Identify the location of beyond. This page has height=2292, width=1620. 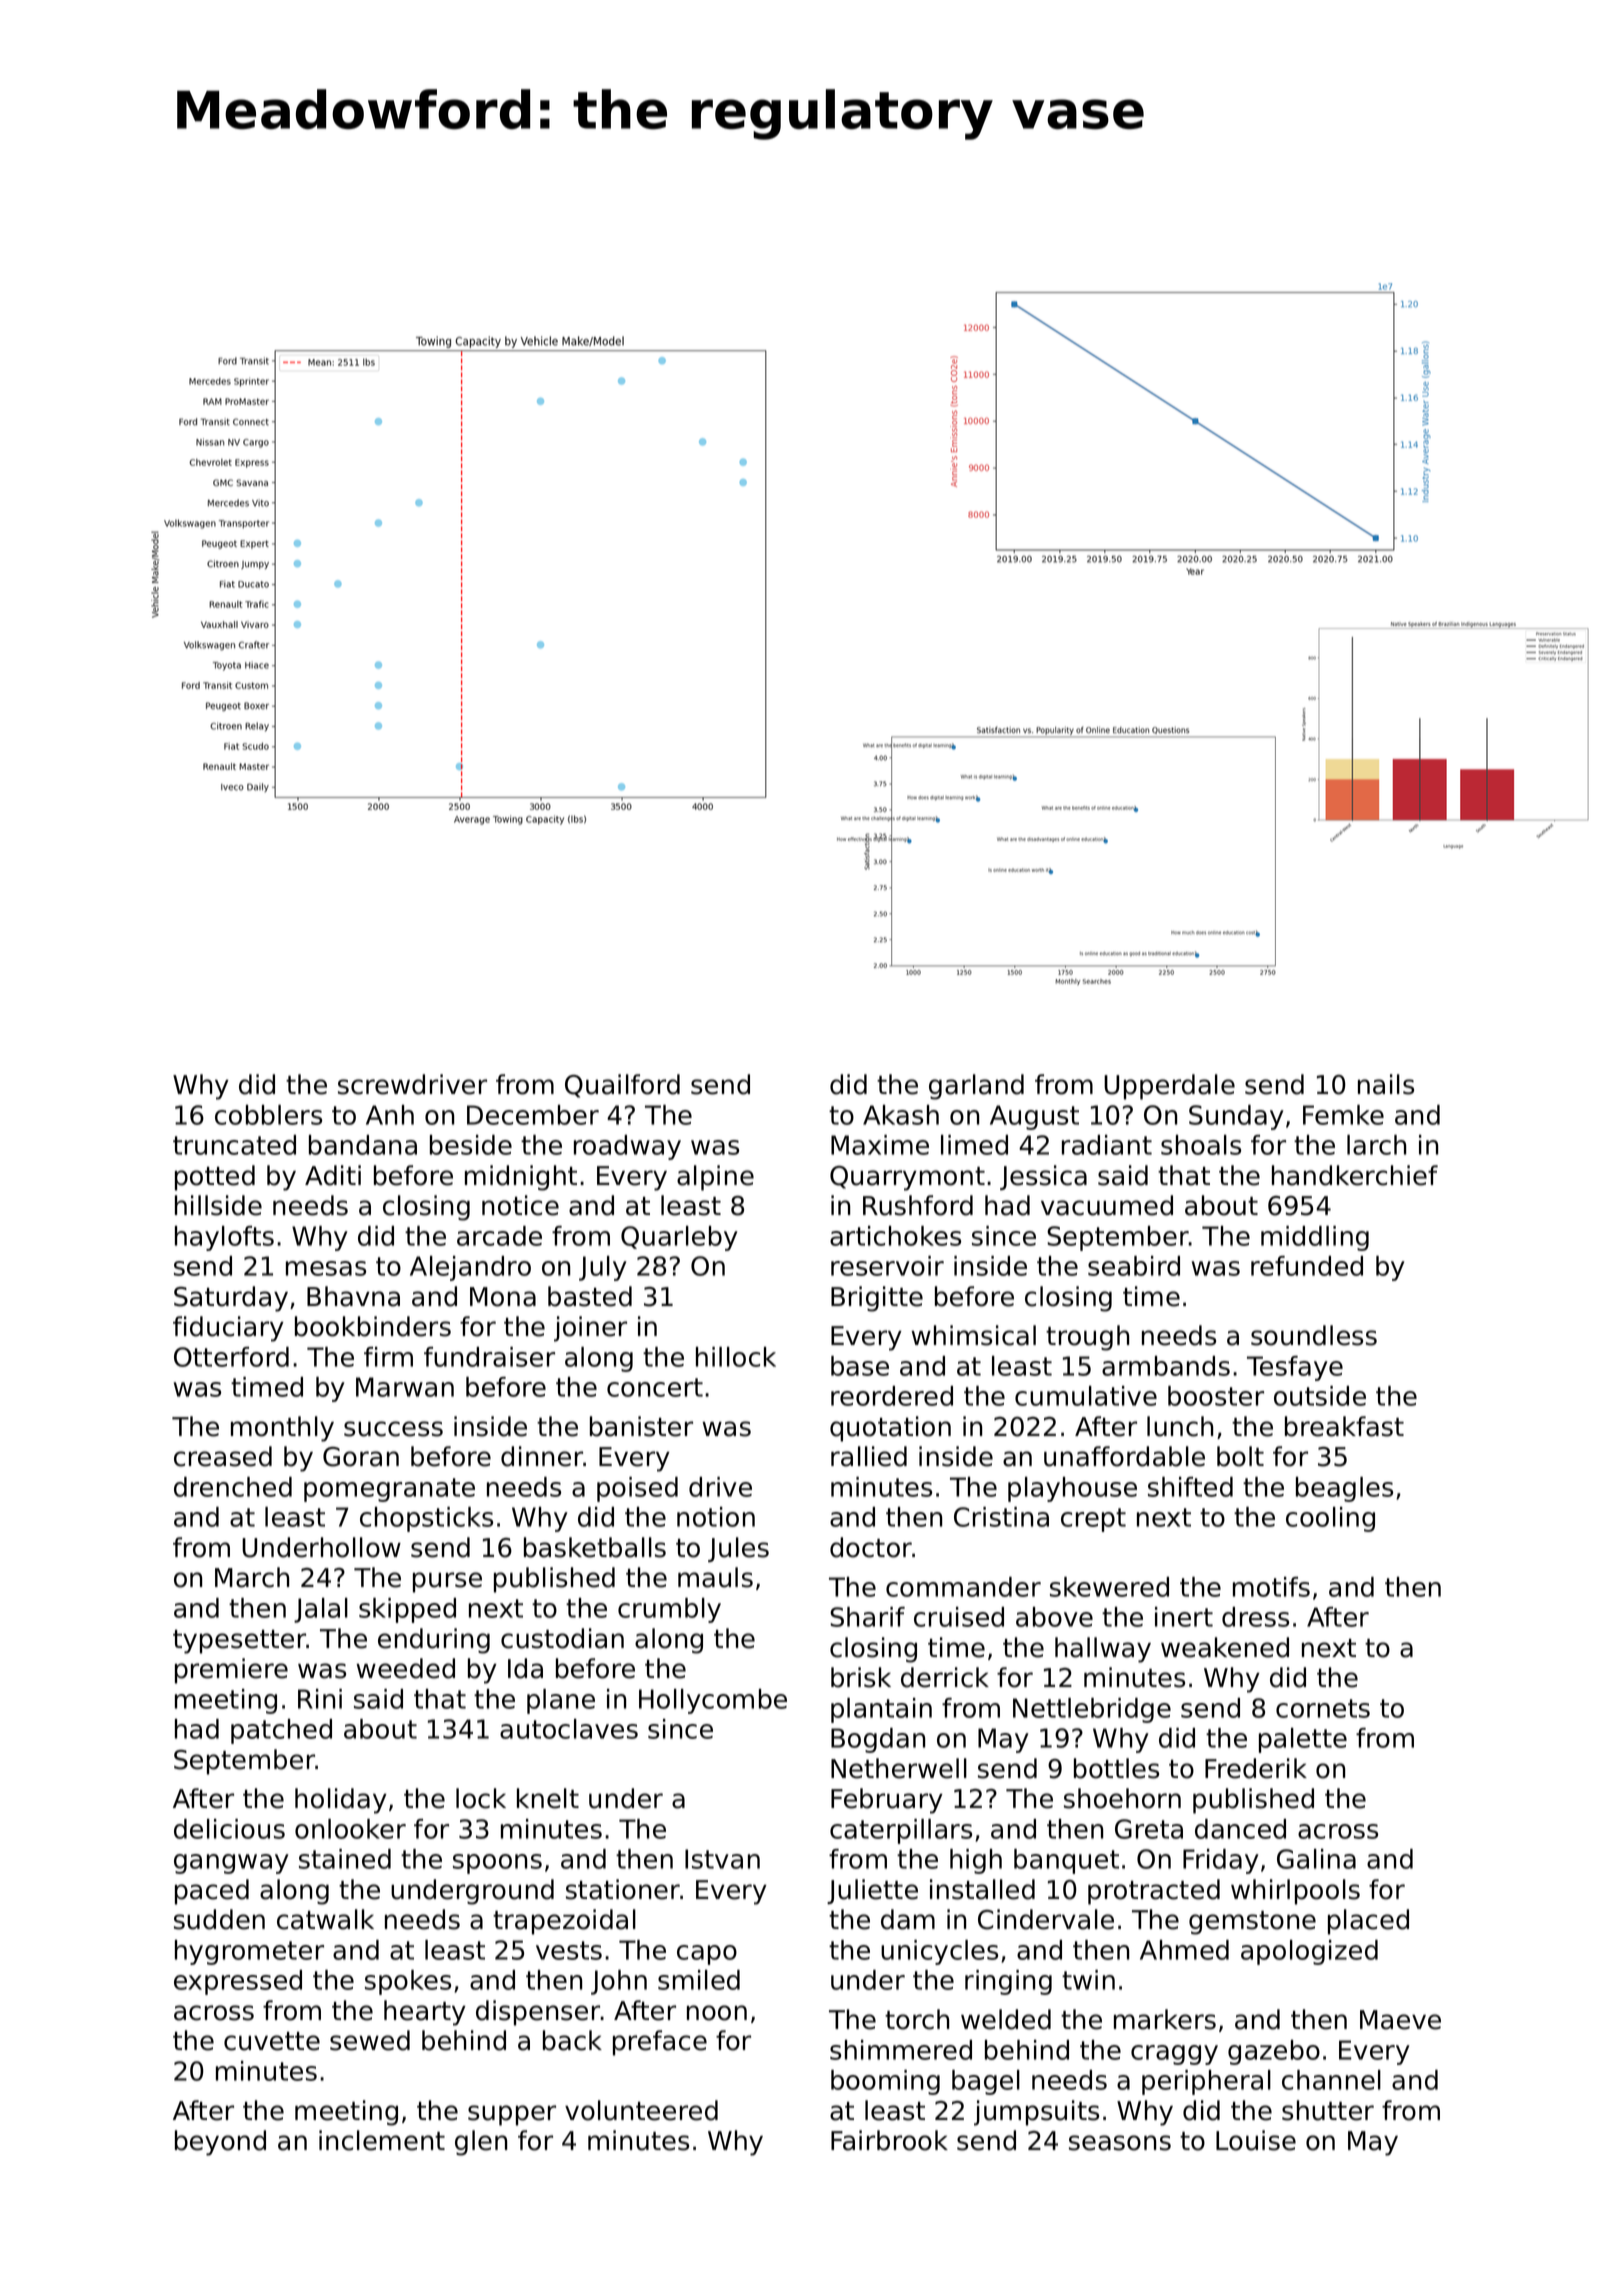
(220, 2143).
